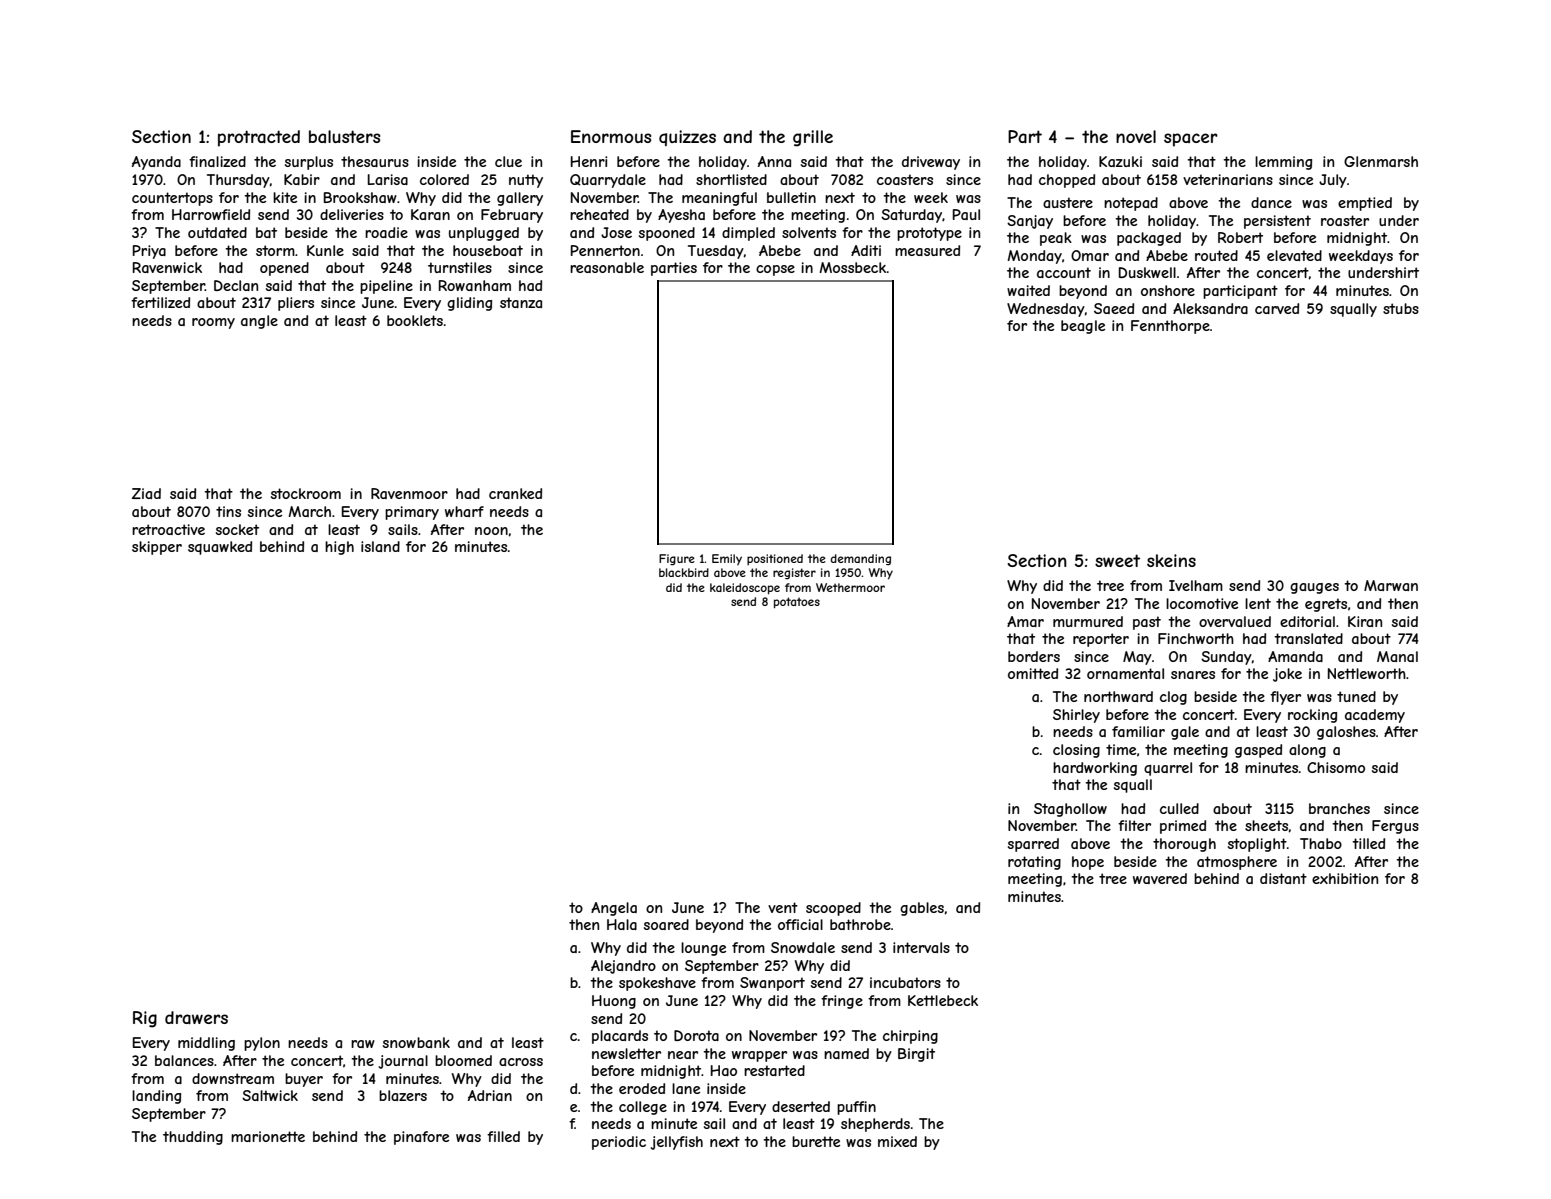 The image size is (1551, 1199). I want to click on balusters, so click(344, 136).
